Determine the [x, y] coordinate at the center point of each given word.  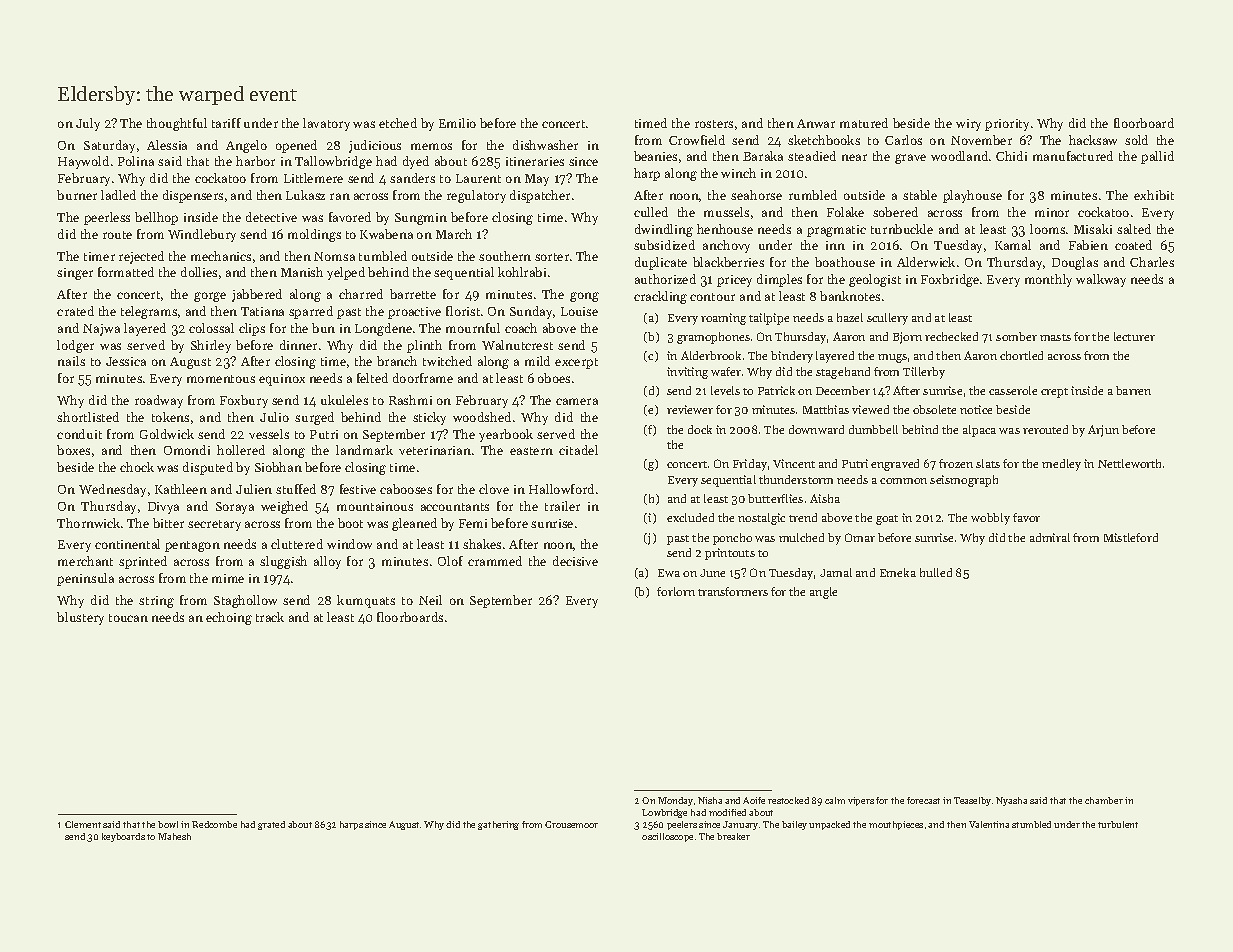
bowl [168, 824]
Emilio [457, 123]
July [88, 124]
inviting [687, 373]
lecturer [1134, 336]
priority [1007, 125]
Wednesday [112, 490]
